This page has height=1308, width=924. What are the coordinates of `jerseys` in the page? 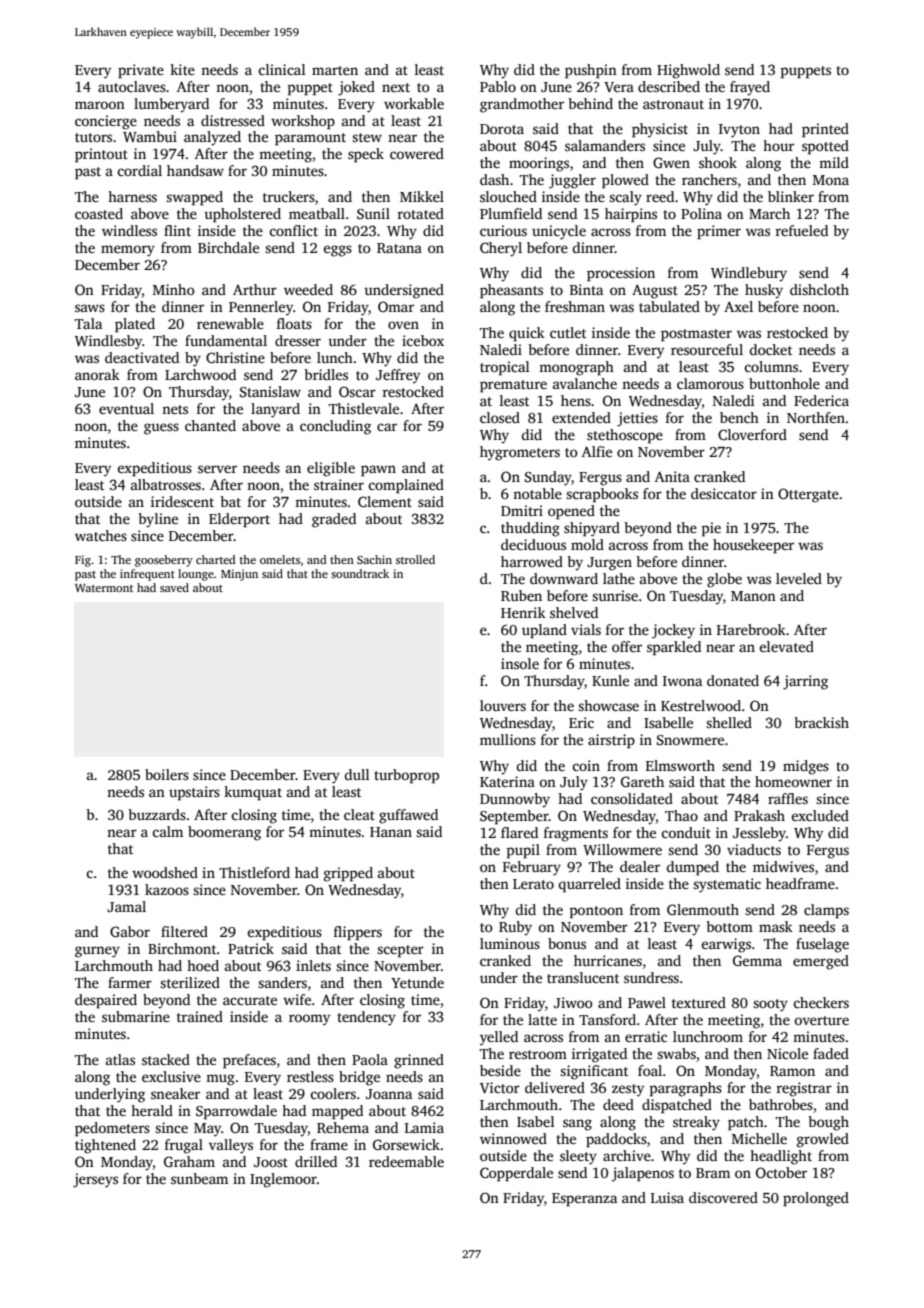 It's located at (95, 1180).
